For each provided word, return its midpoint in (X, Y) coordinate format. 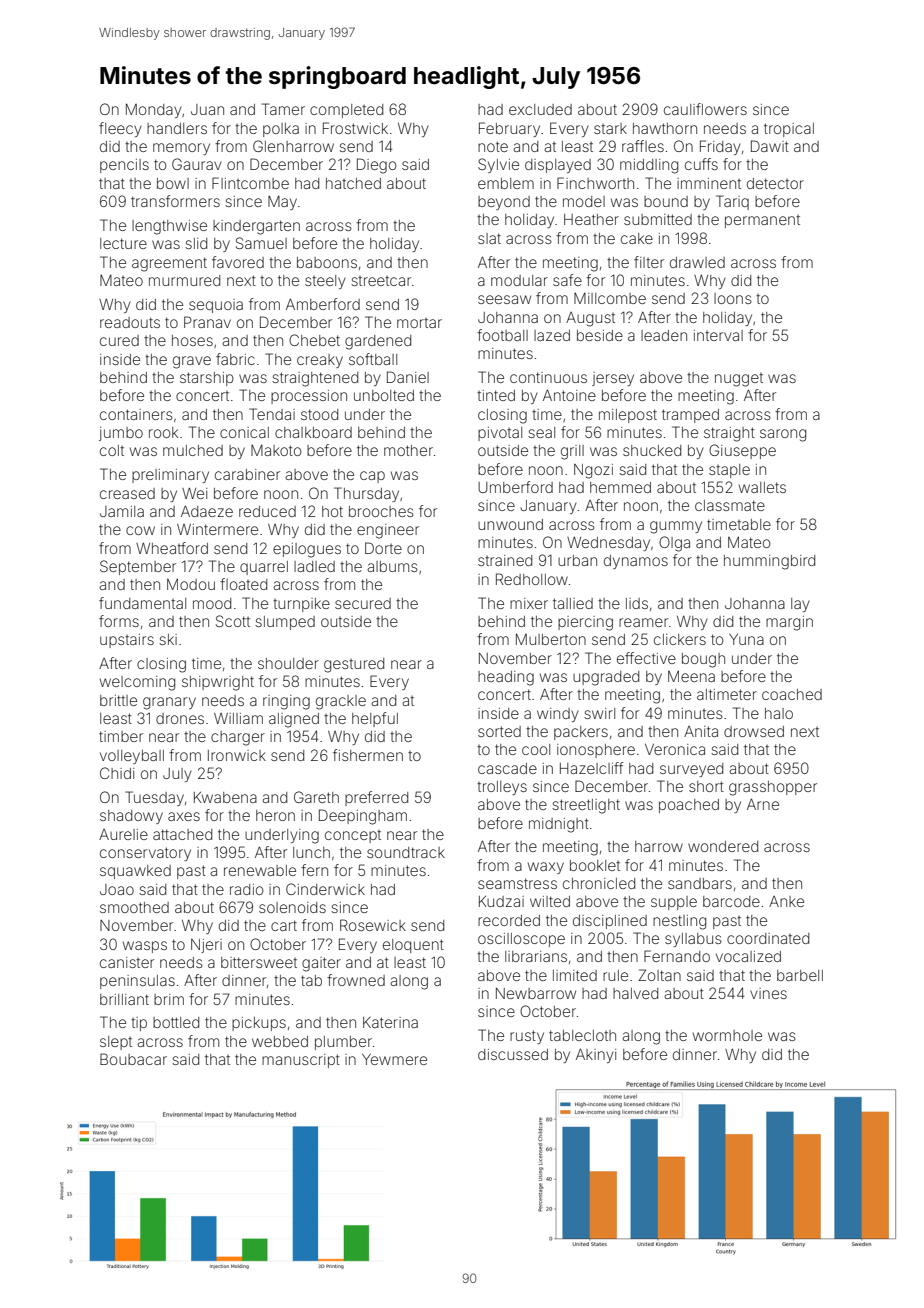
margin (789, 623)
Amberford (323, 304)
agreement (169, 264)
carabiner (247, 474)
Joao (117, 889)
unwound (510, 524)
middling (649, 166)
